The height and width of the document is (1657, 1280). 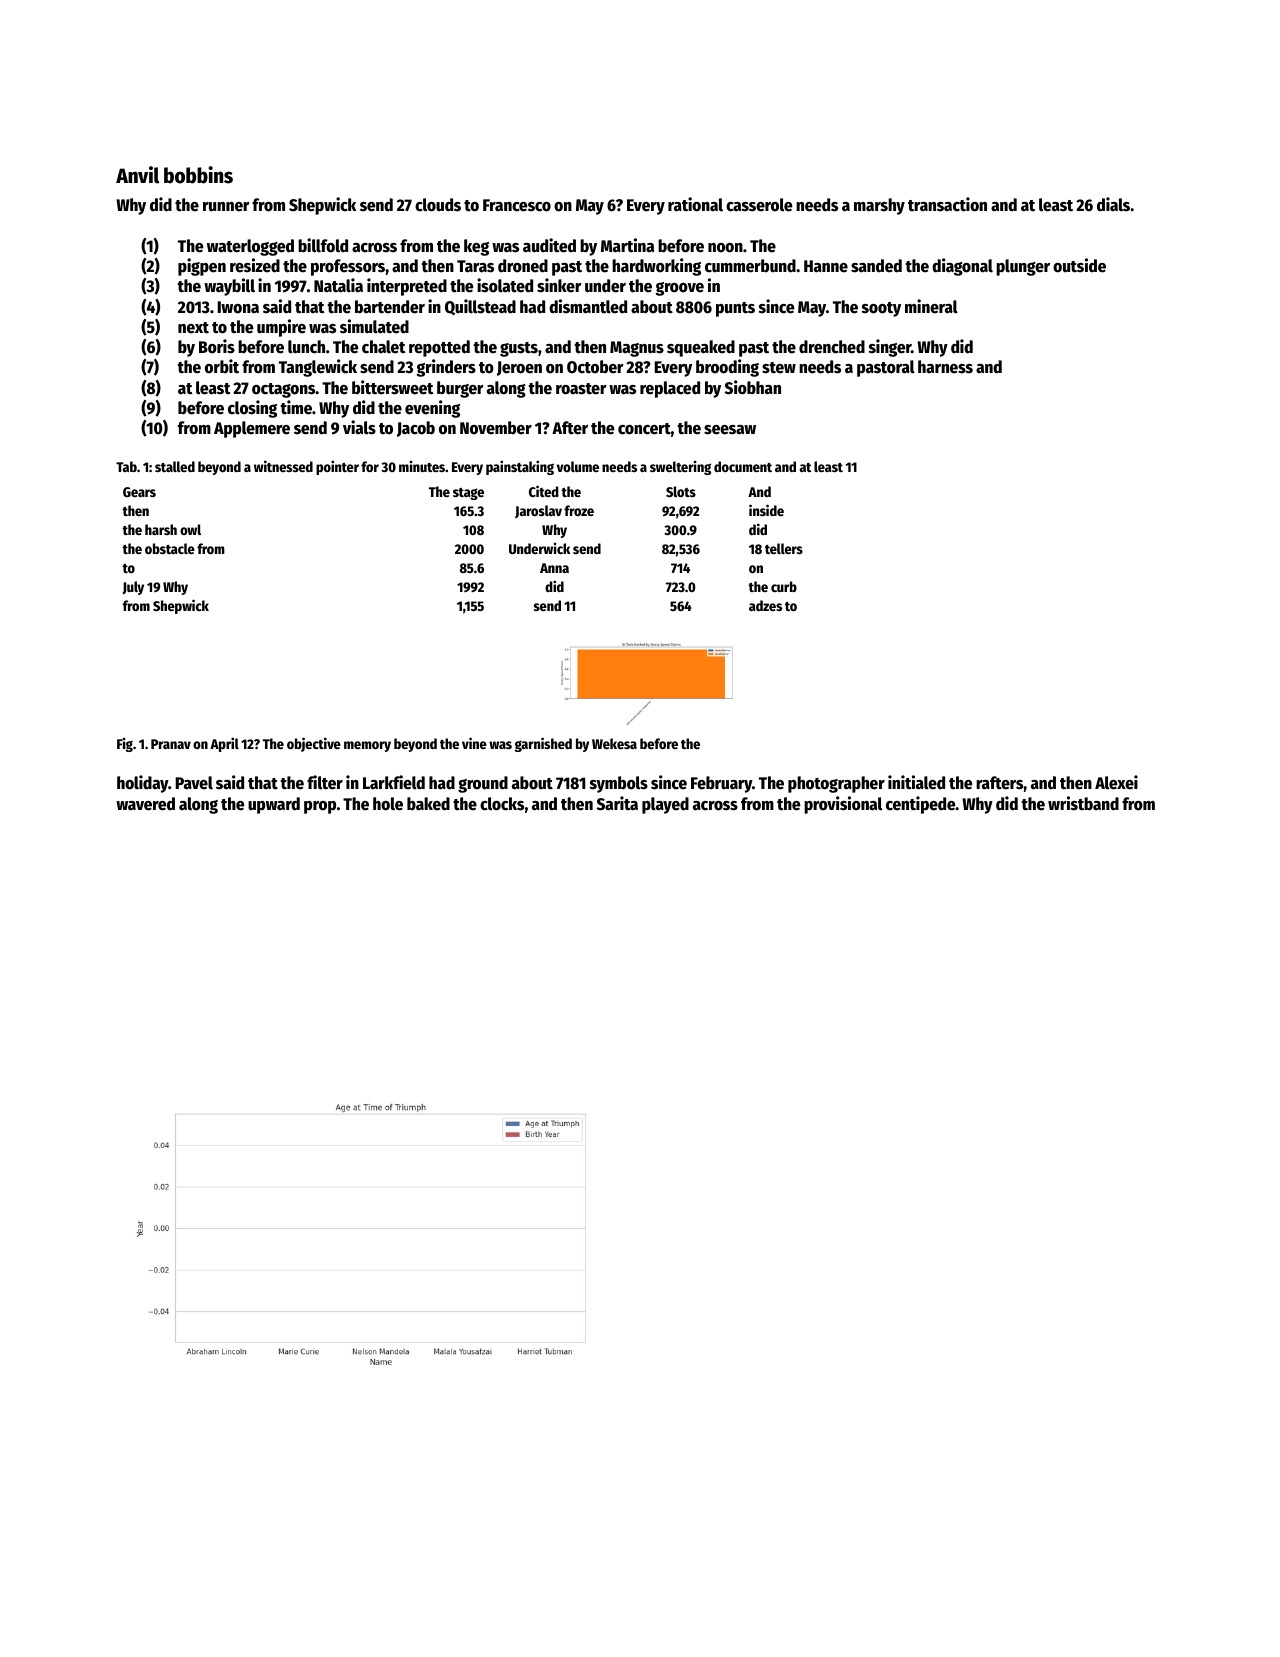 What do you see at coordinates (765, 605) in the document?
I see `adzes` at bounding box center [765, 605].
